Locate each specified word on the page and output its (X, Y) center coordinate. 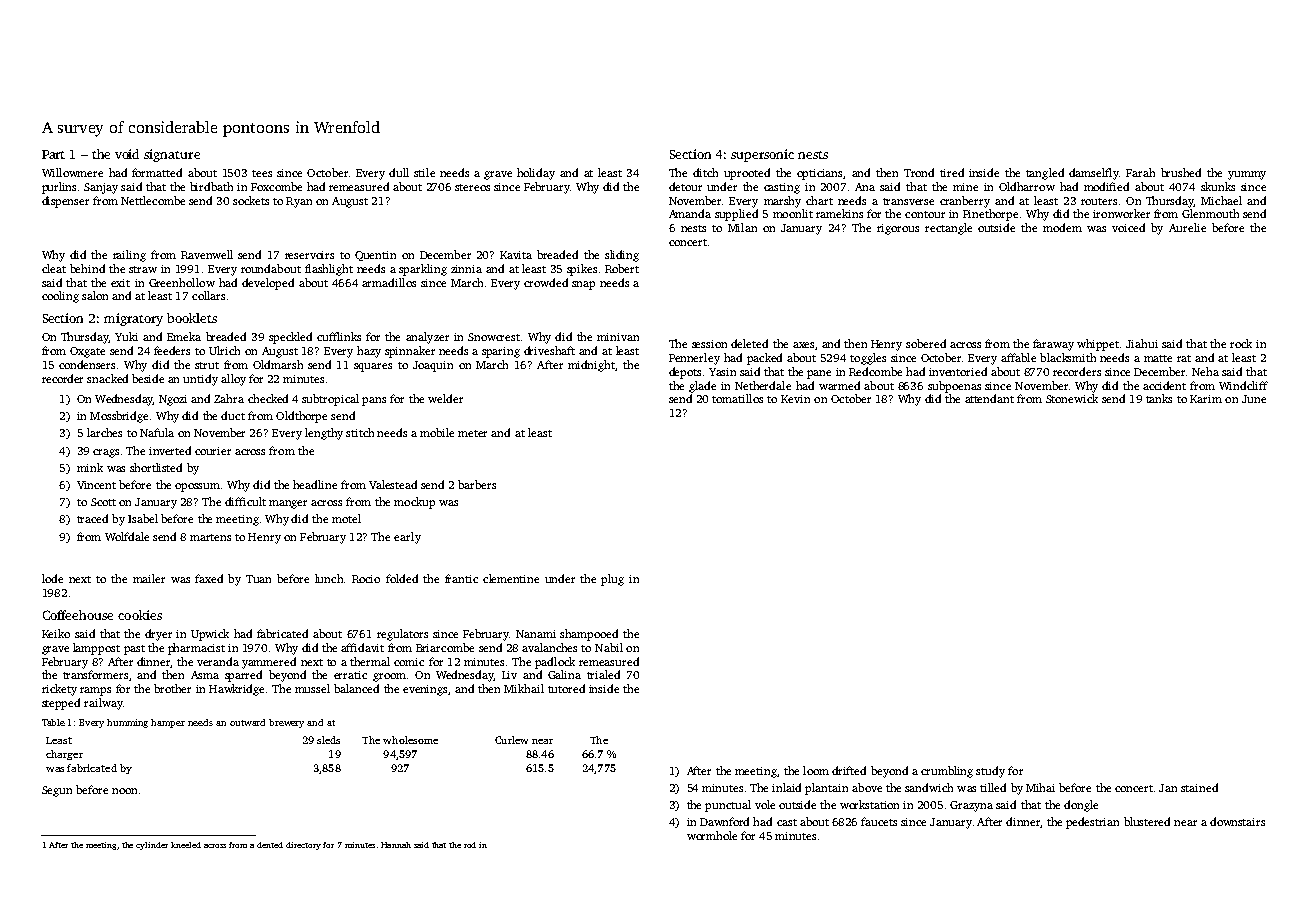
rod (470, 845)
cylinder (152, 846)
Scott (103, 502)
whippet (1098, 345)
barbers (477, 484)
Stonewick (1072, 398)
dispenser (65, 202)
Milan (742, 227)
